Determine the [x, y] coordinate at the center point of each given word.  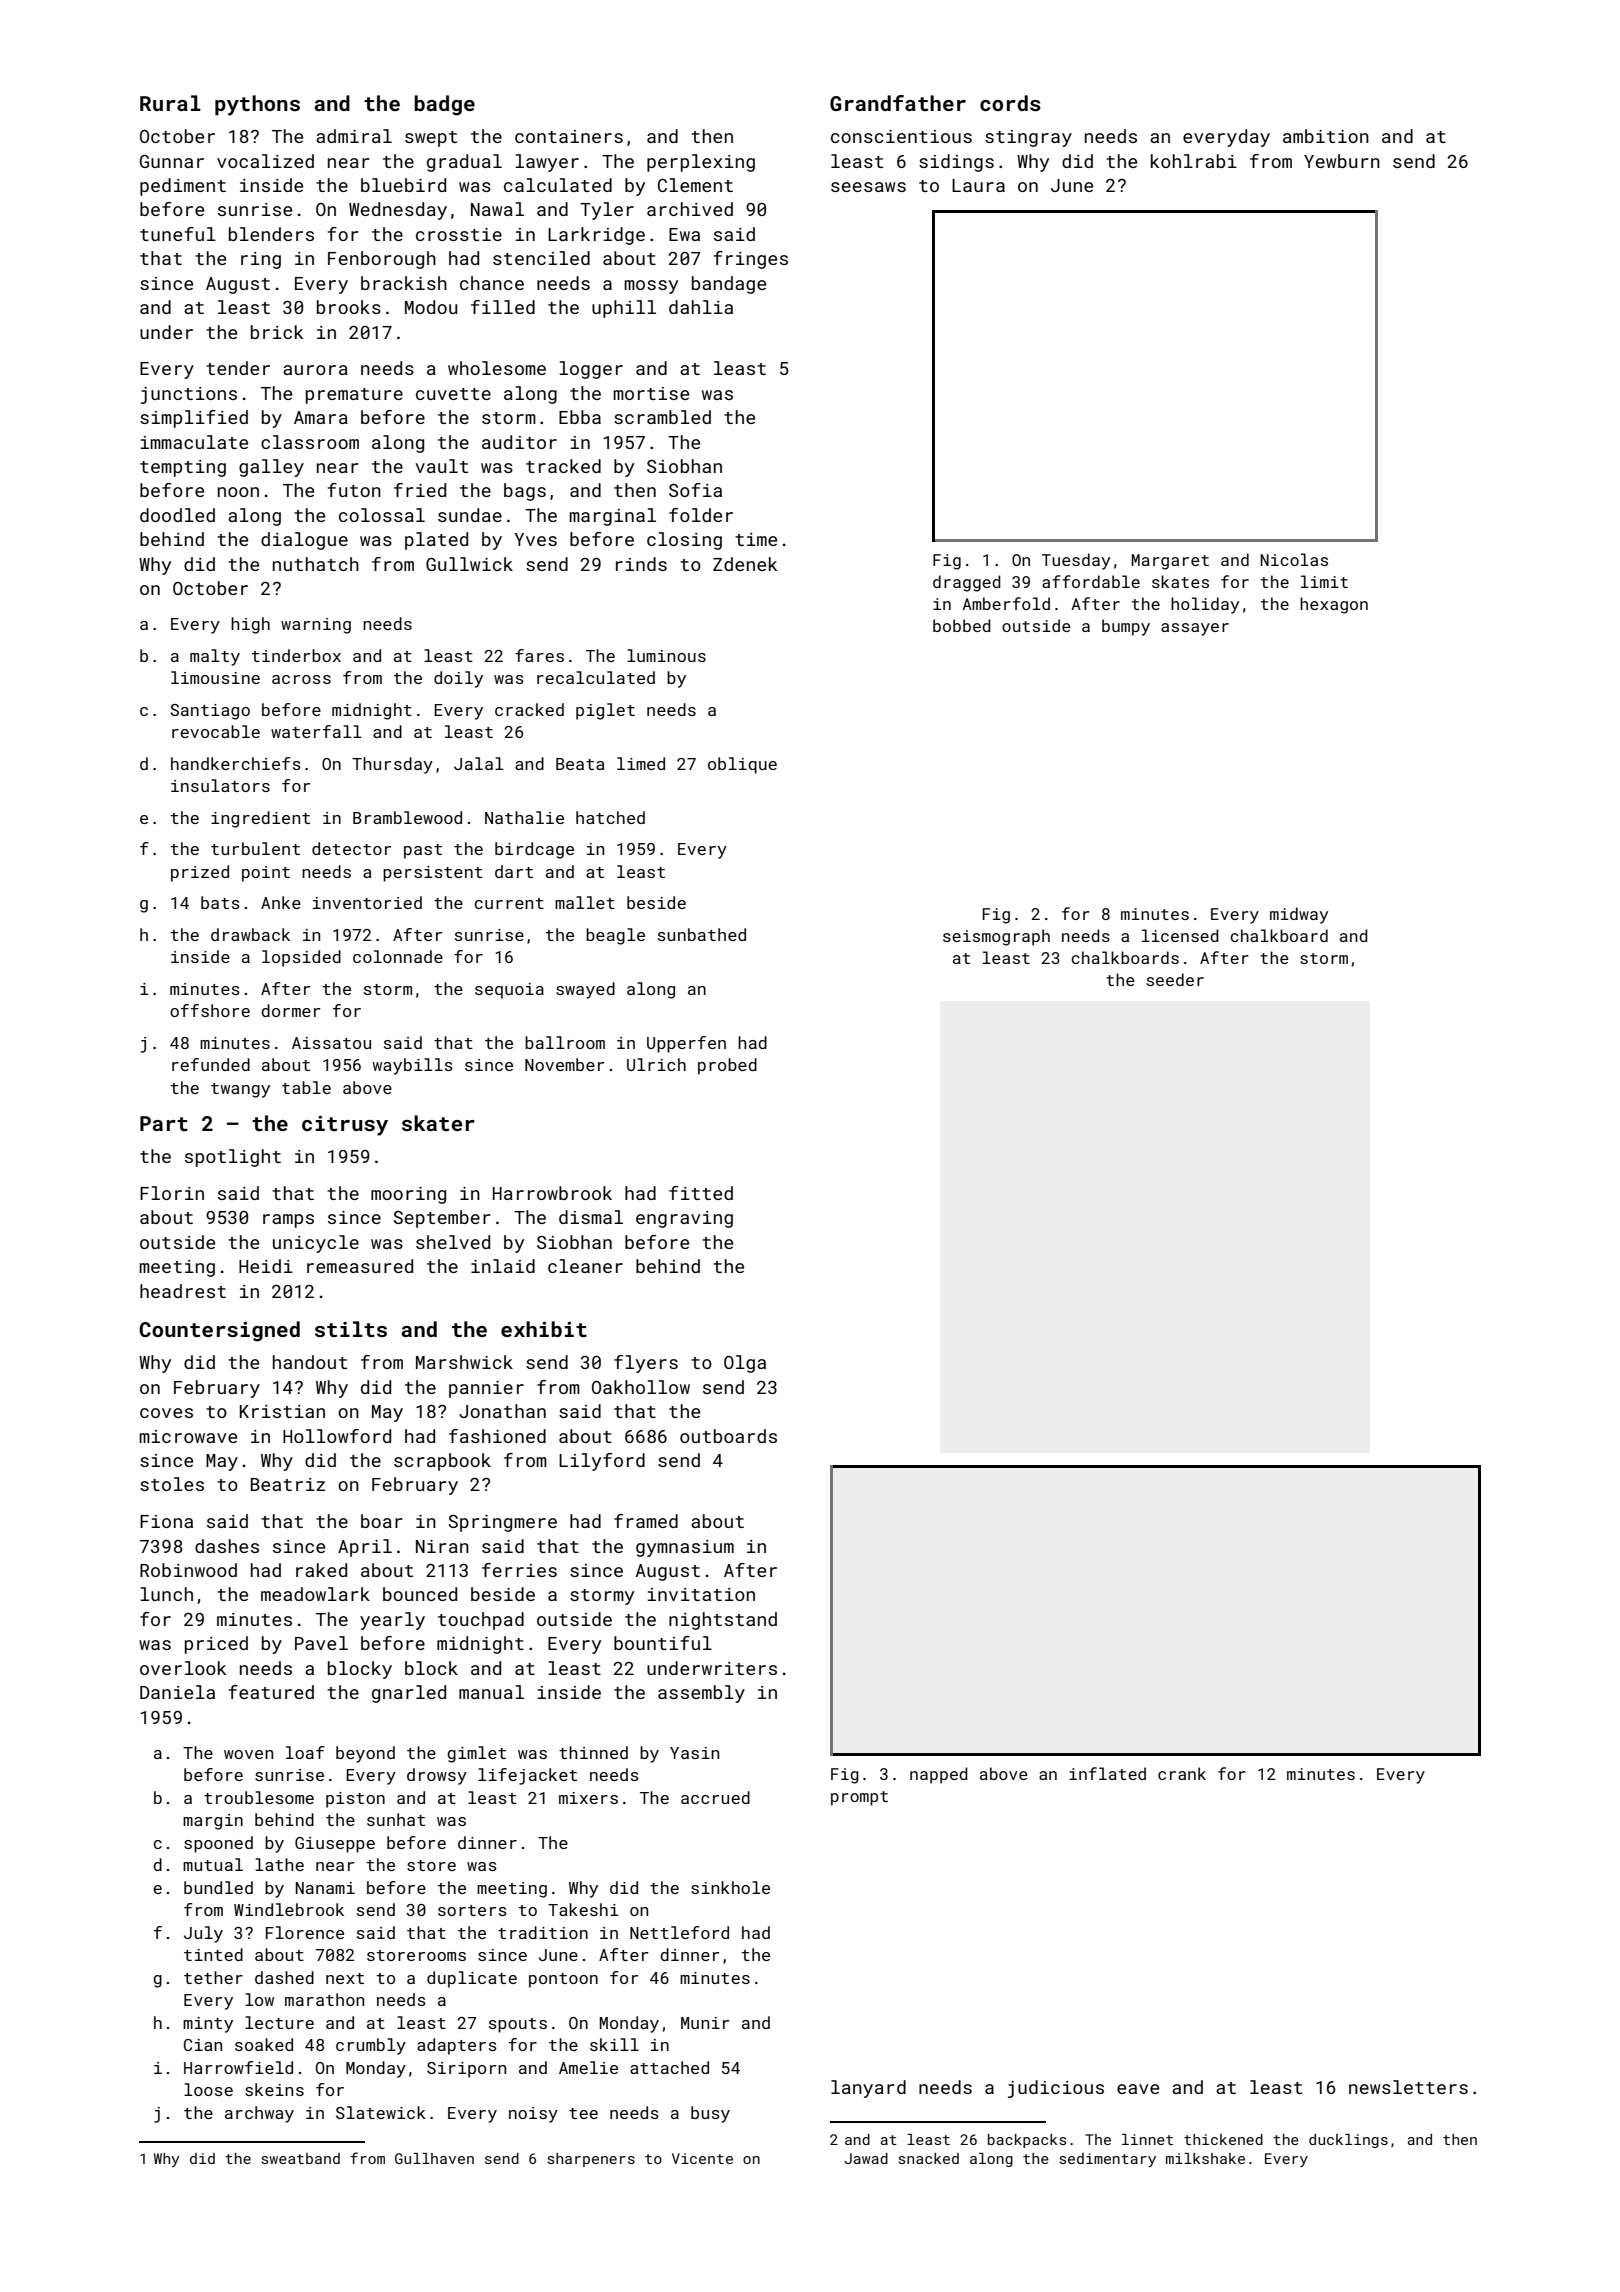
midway [1299, 915]
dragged [967, 583]
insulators [220, 785]
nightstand [723, 1621]
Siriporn [466, 2070]
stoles [172, 1484]
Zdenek [745, 564]
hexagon [1334, 605]
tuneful [178, 234]
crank [1182, 1773]
